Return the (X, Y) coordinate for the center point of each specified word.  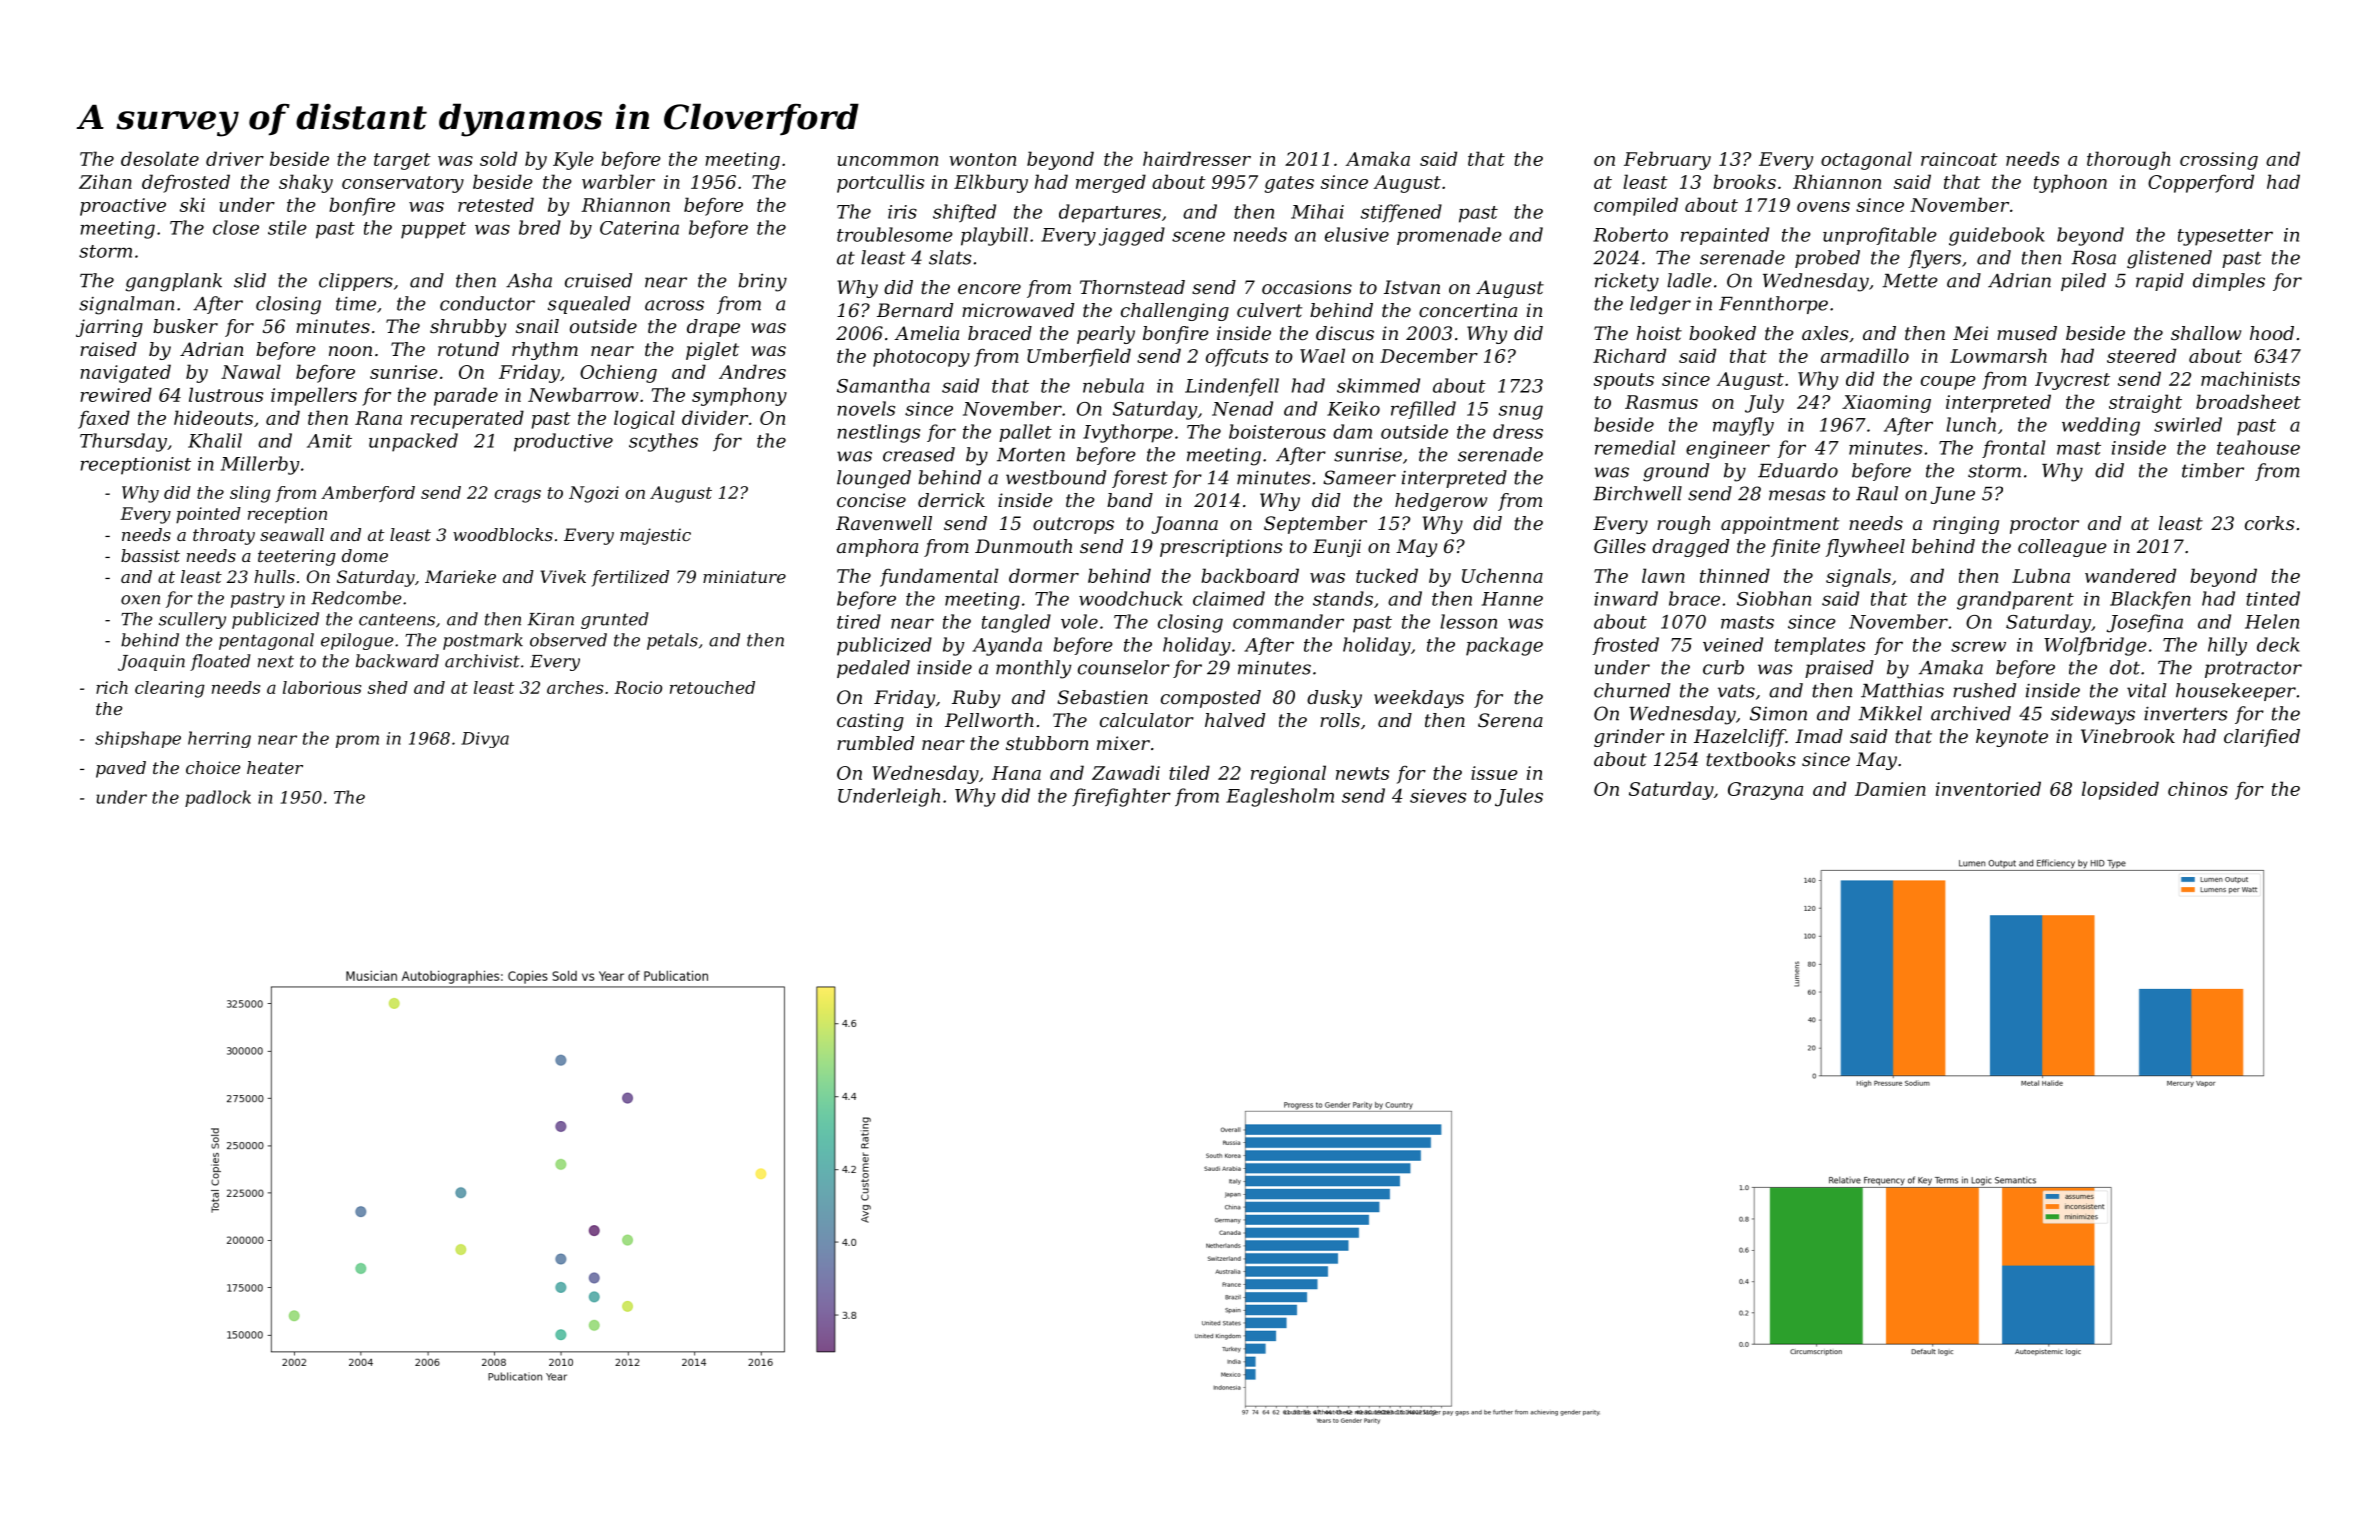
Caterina (639, 228)
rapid (2160, 282)
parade (466, 396)
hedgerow (1441, 502)
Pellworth (989, 720)
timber (2213, 470)
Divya (485, 740)
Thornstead (1132, 287)
